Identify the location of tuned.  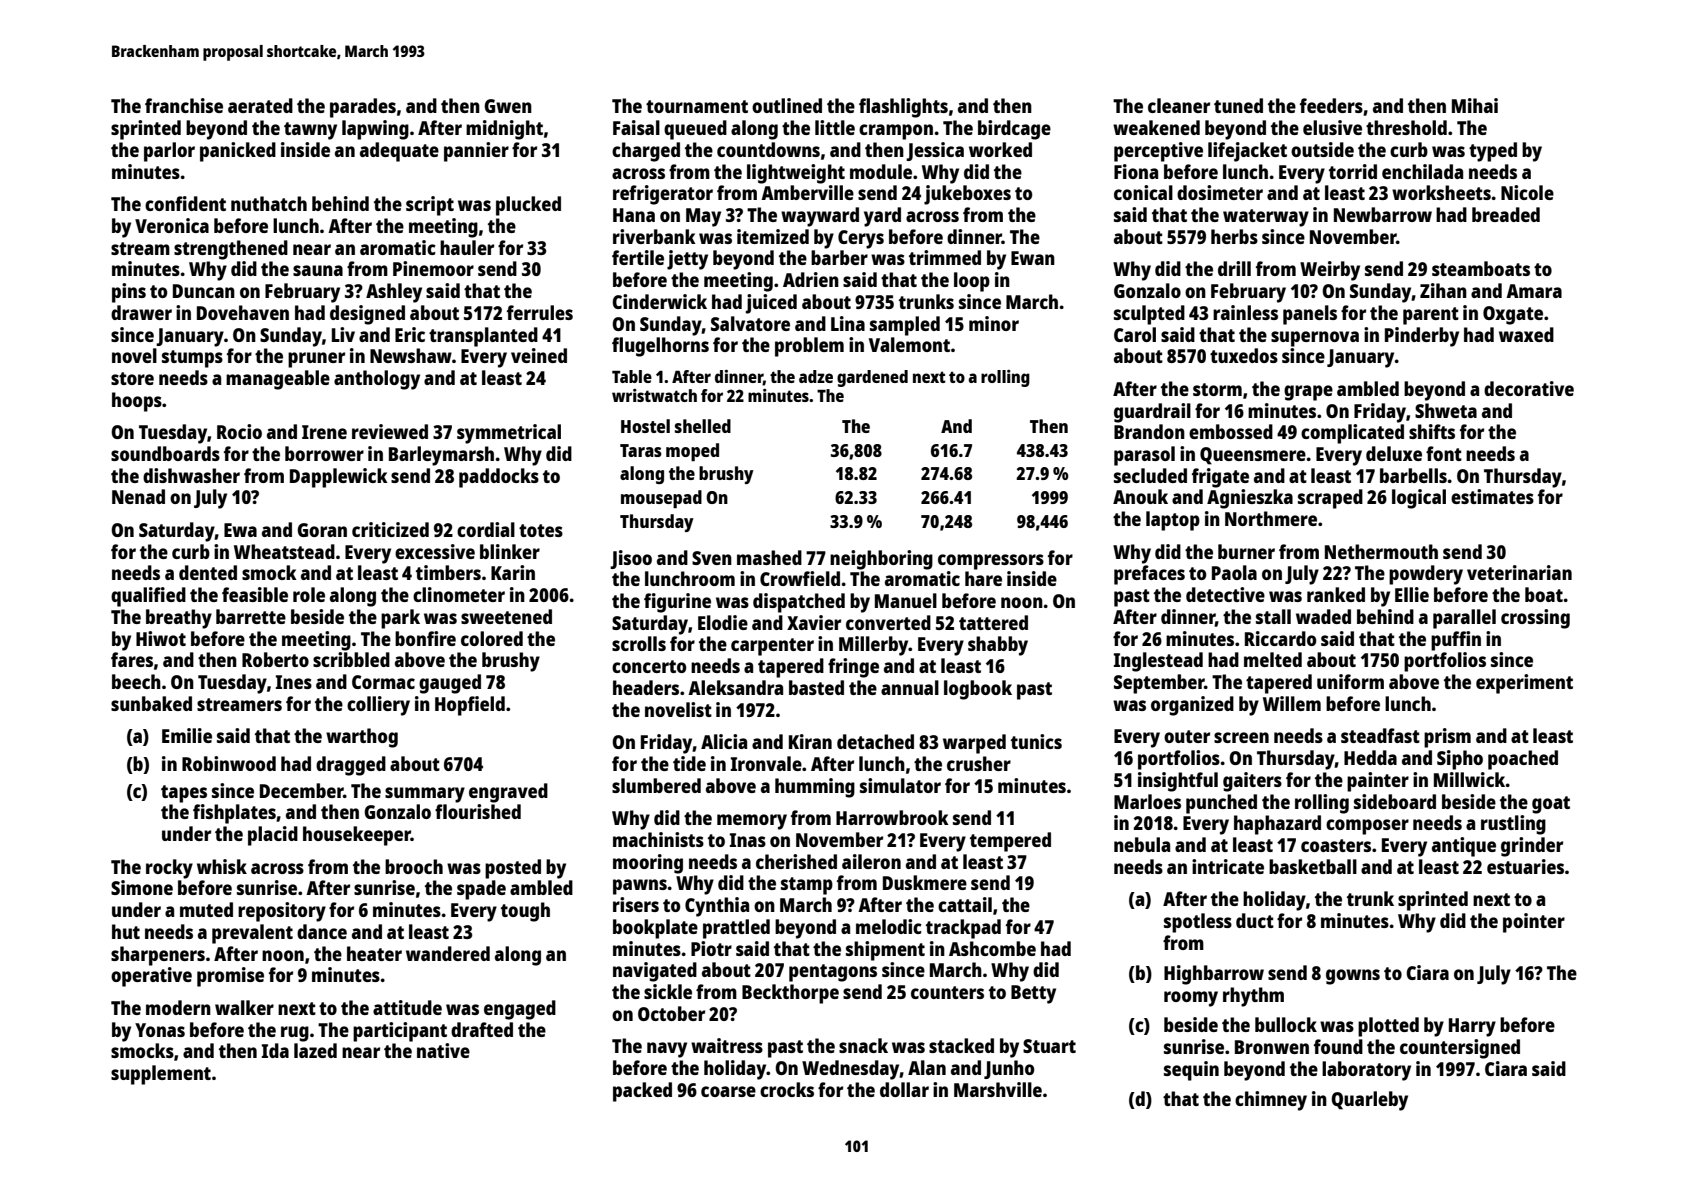
(1238, 105).
